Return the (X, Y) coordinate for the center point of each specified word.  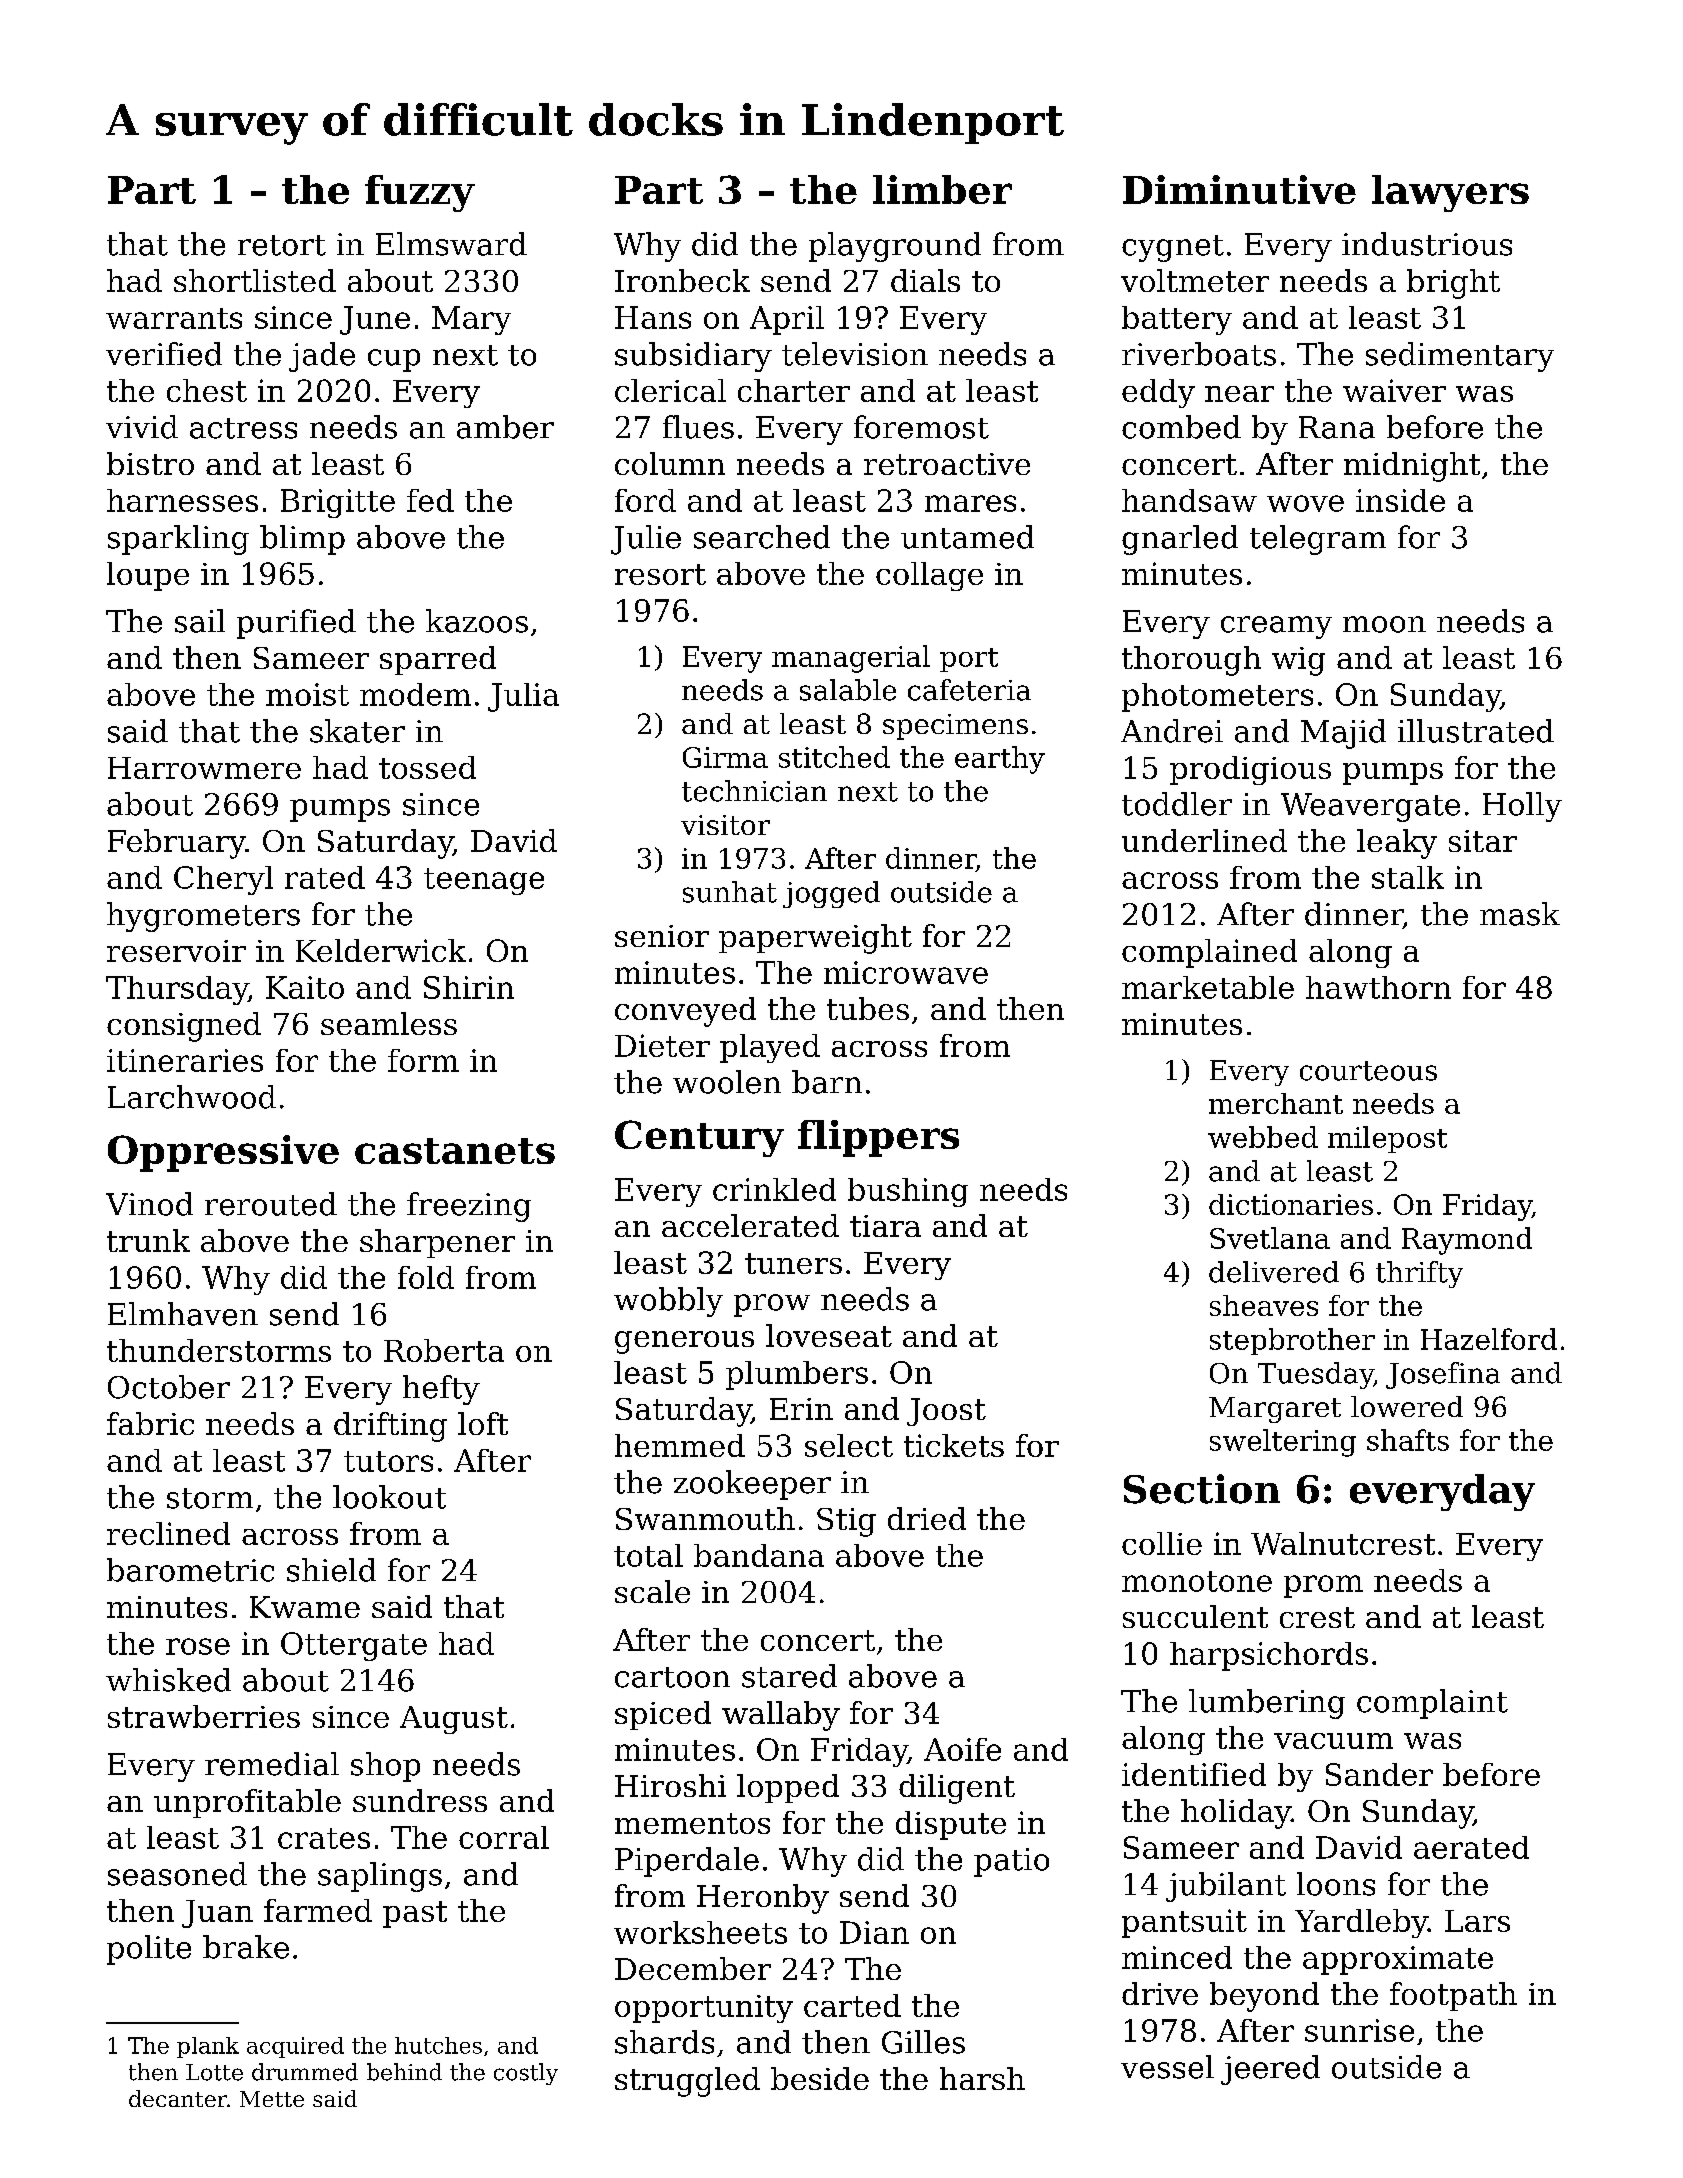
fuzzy (420, 193)
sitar (1483, 841)
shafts (1408, 1440)
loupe (148, 576)
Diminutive (1239, 189)
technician (754, 791)
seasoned (177, 1874)
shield (331, 1570)
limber (942, 189)
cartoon (672, 1677)
